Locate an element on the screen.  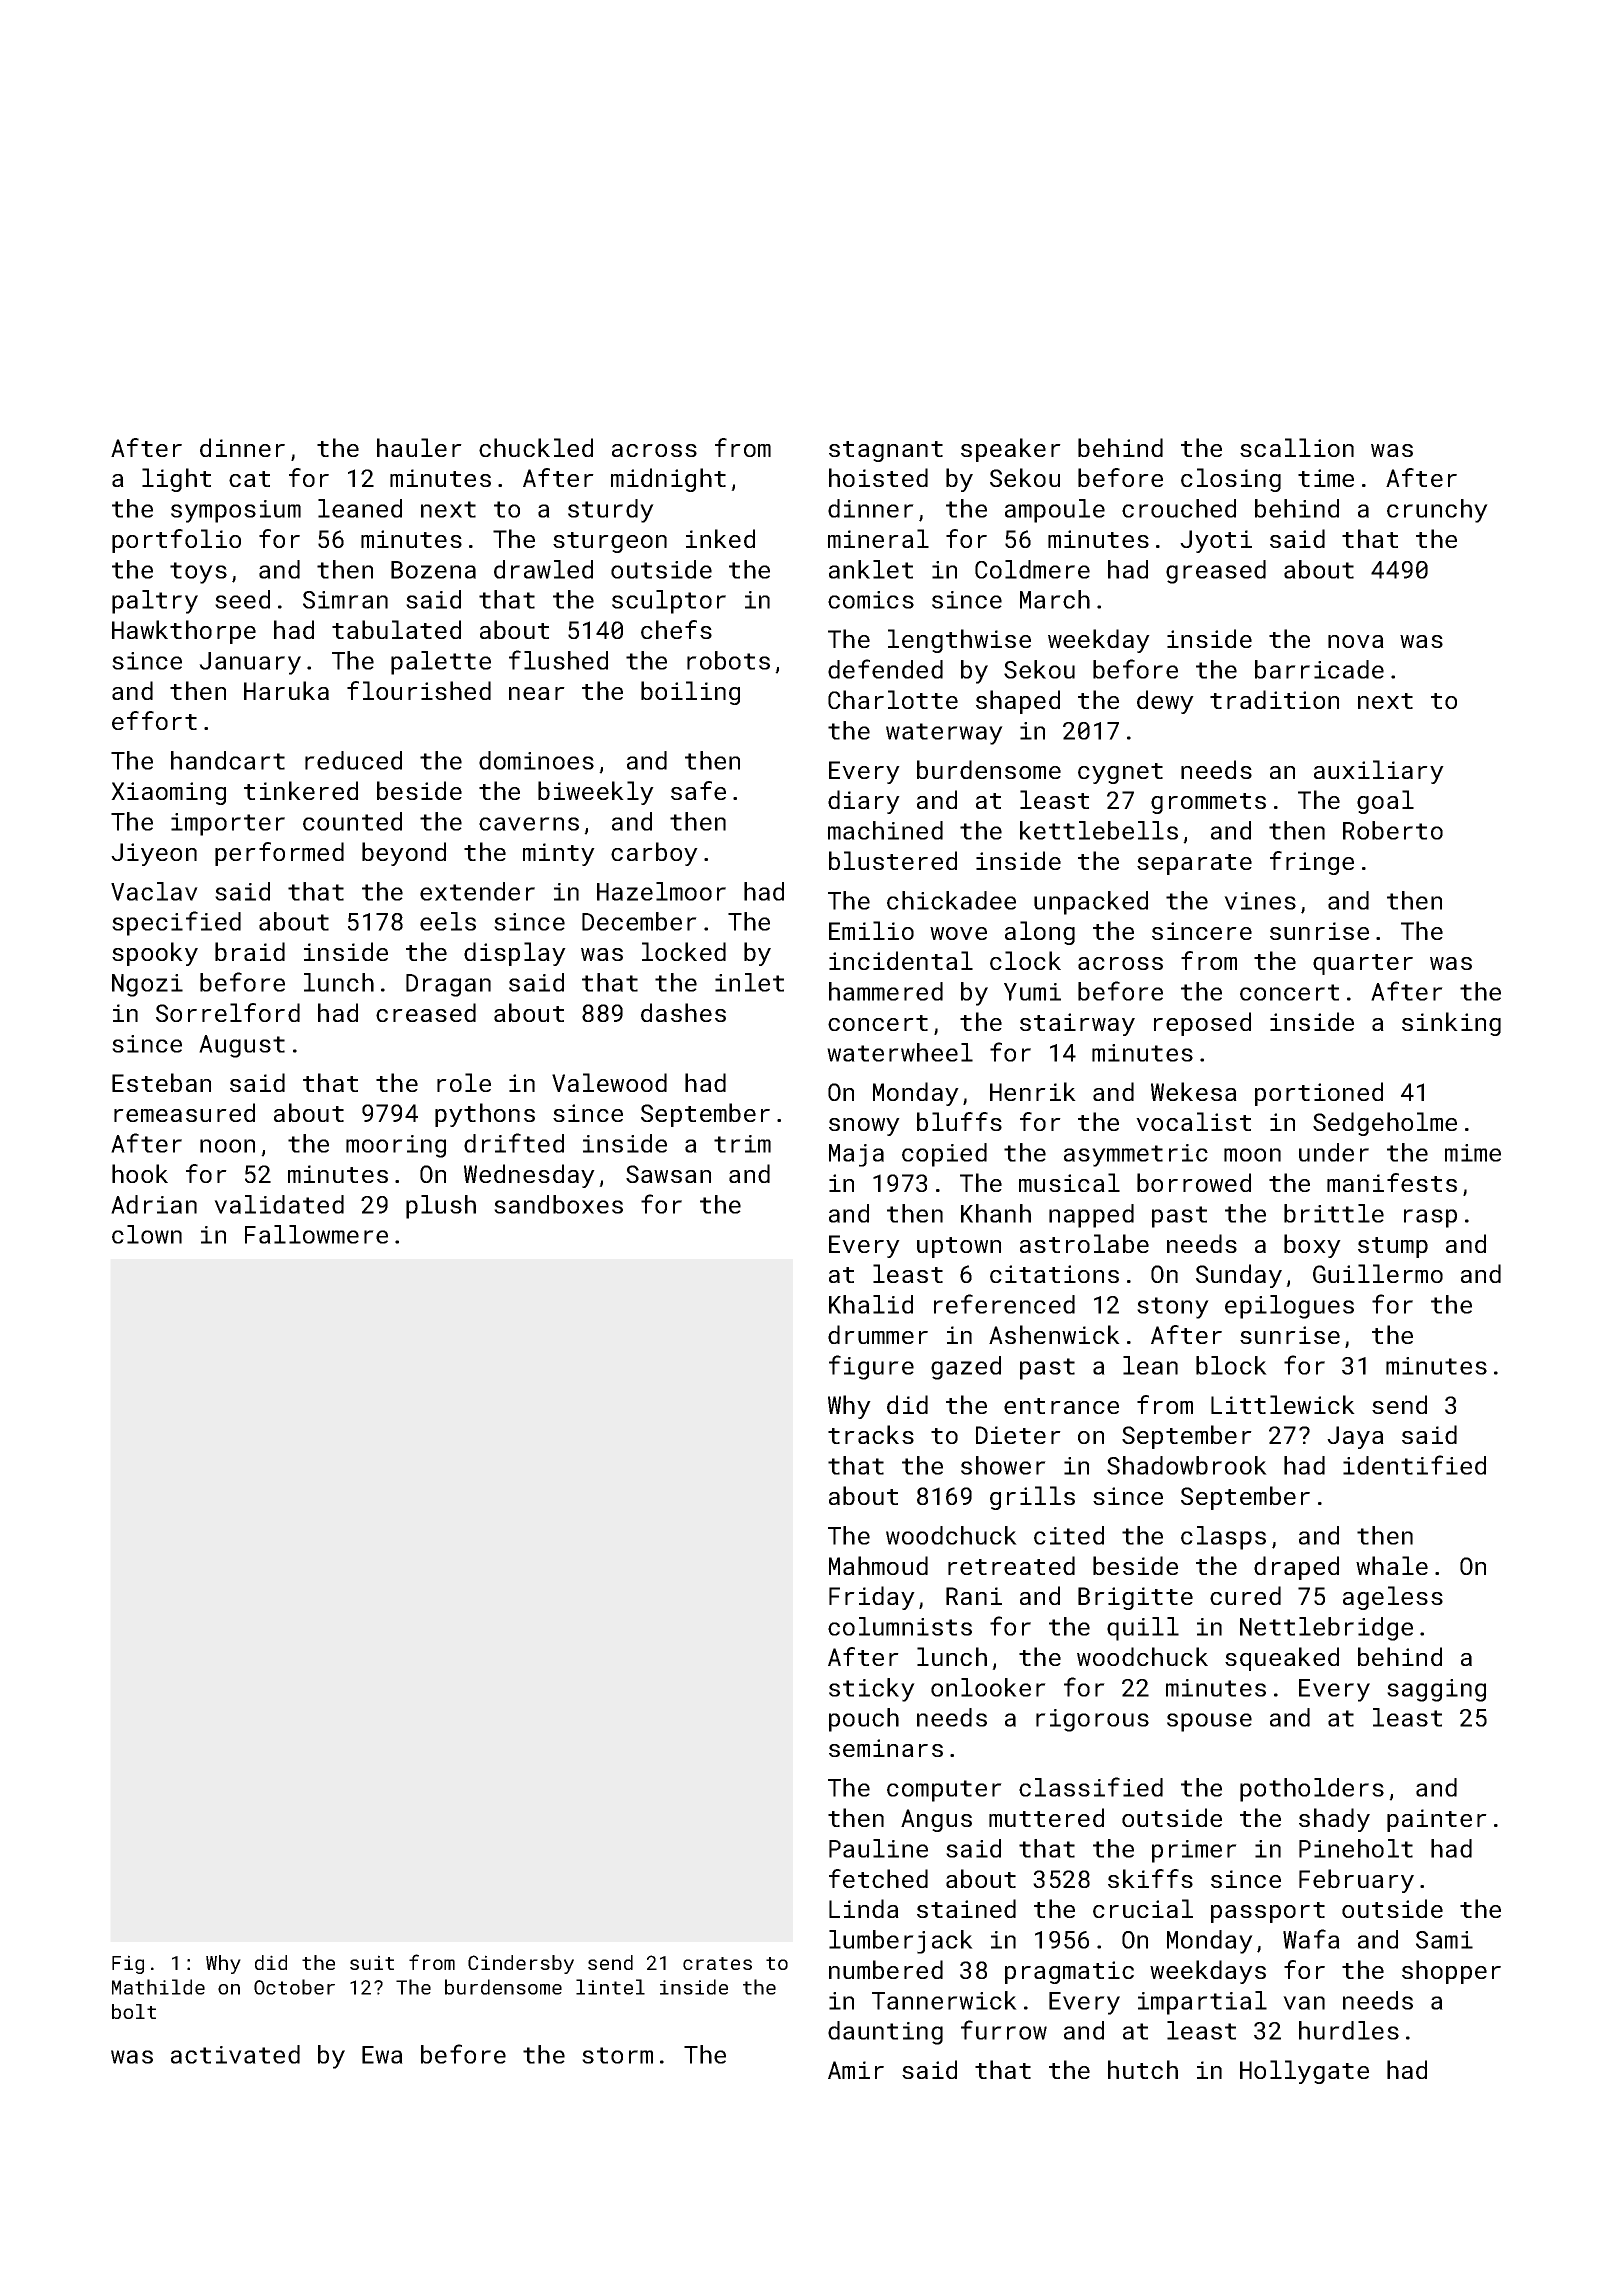
mooring is located at coordinates (396, 1146).
